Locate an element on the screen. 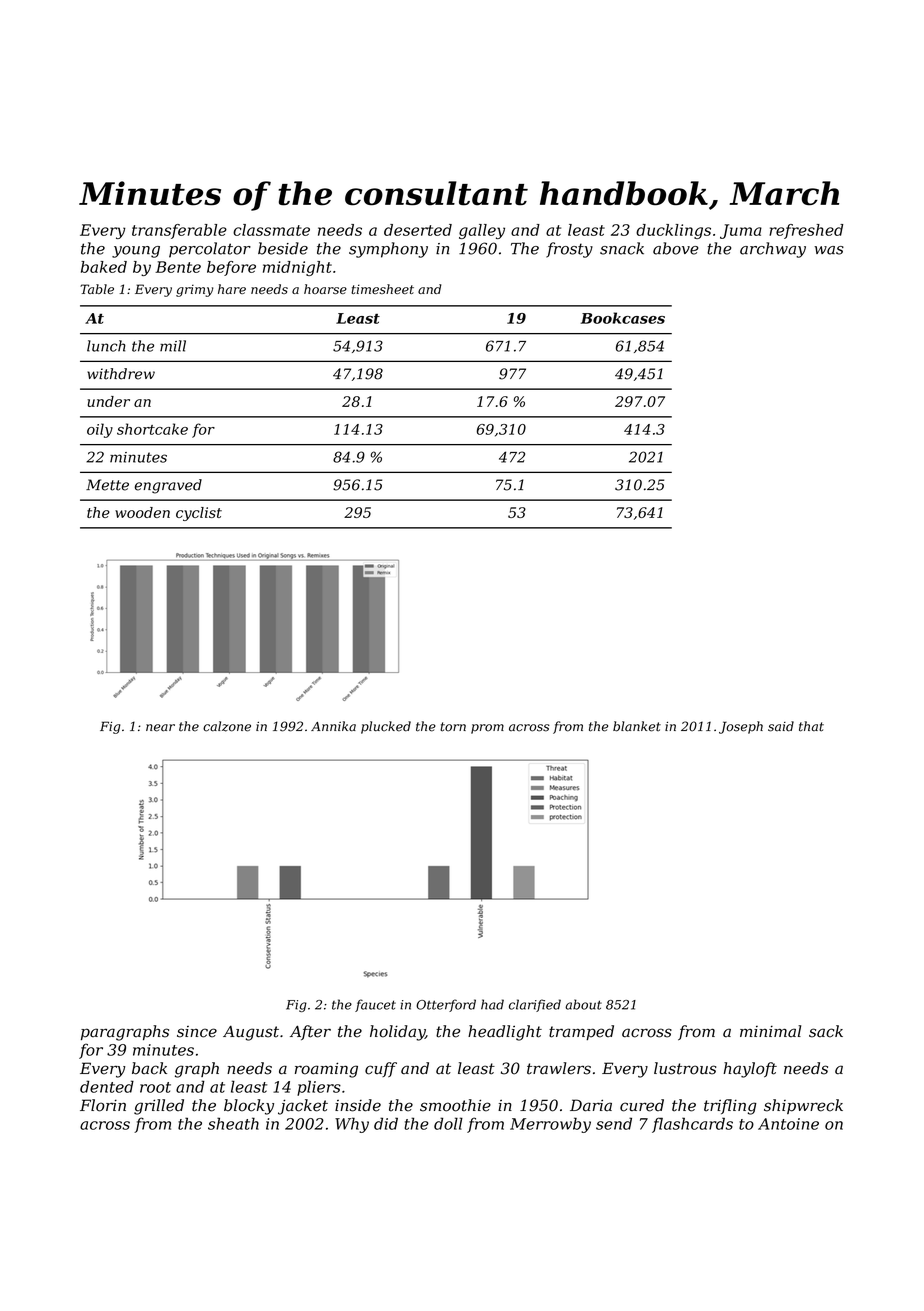 The width and height of the screenshot is (924, 1311). near is located at coordinates (160, 728).
